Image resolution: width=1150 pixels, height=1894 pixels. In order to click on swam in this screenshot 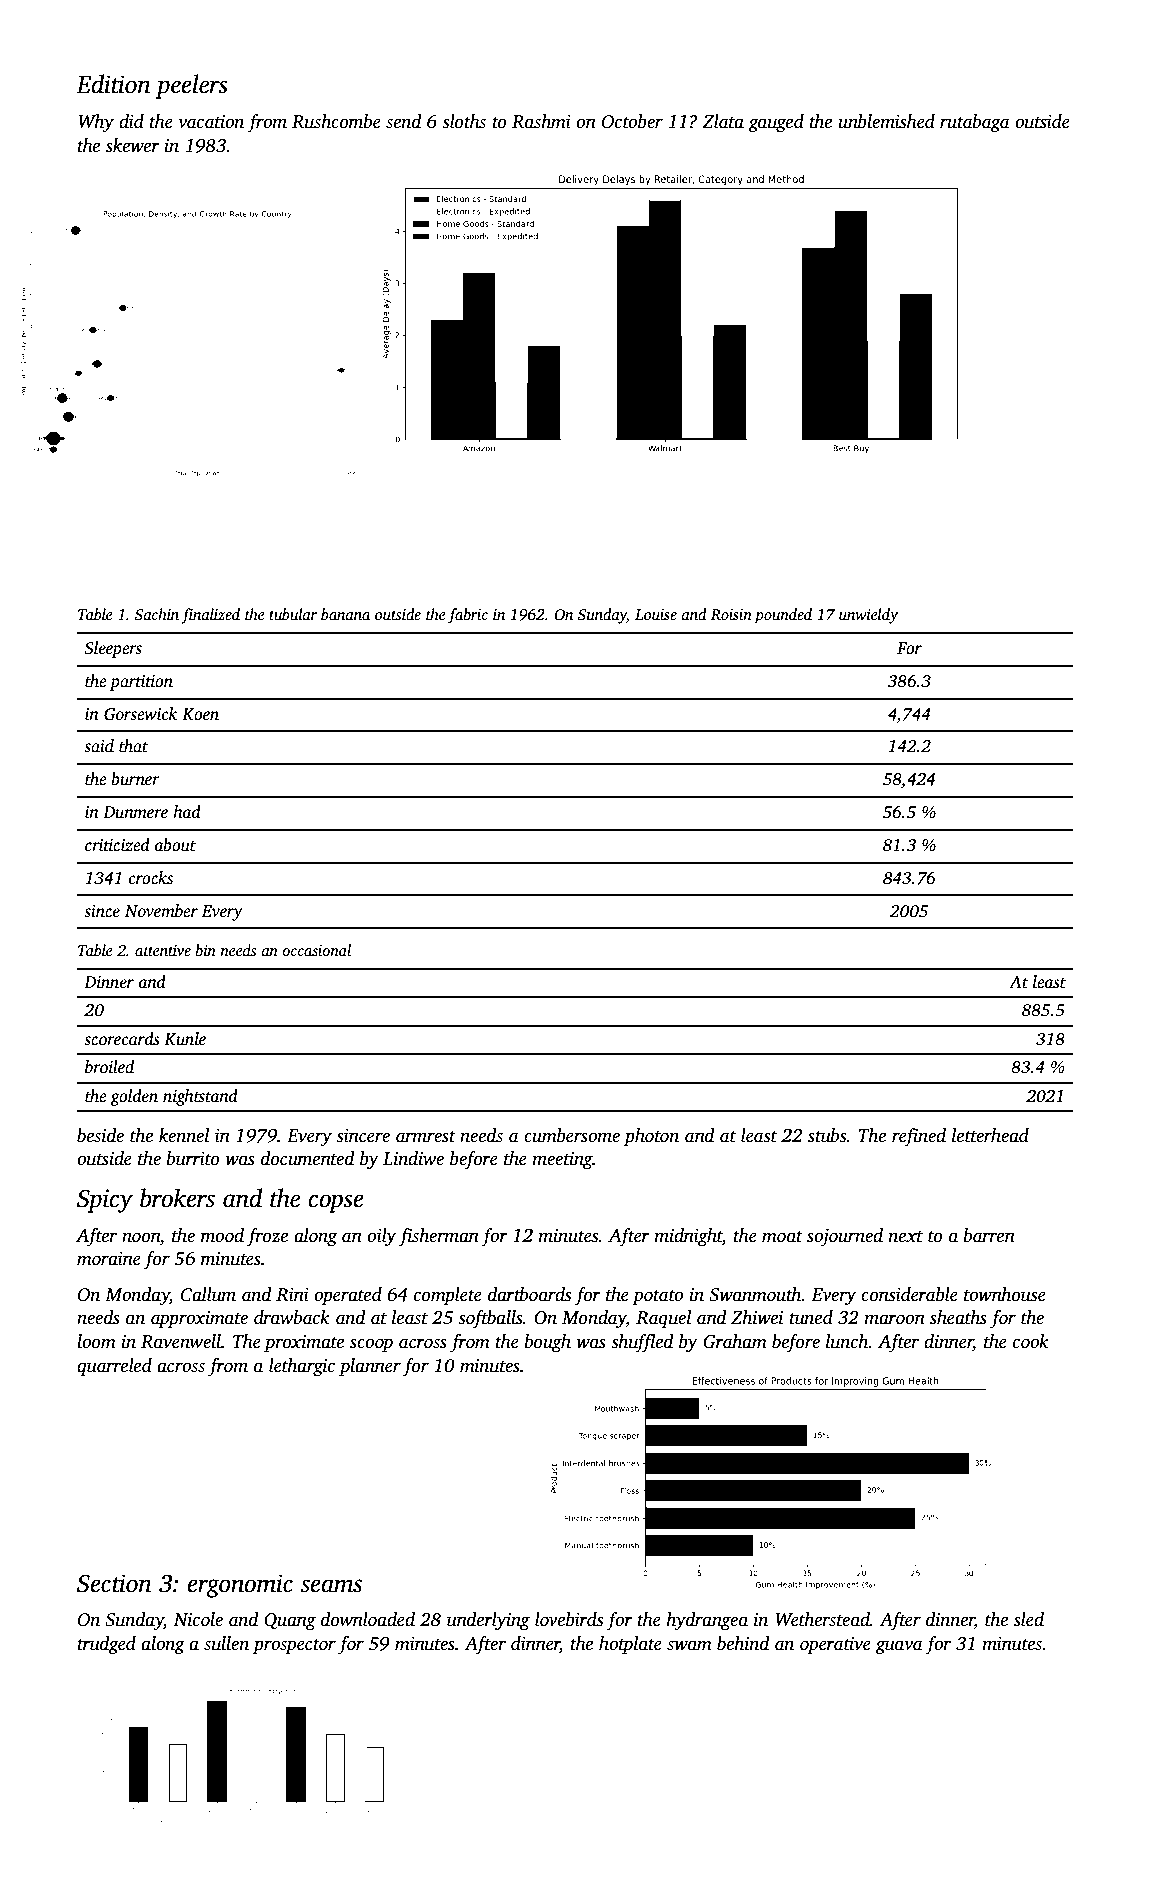, I will do `click(689, 1645)`.
